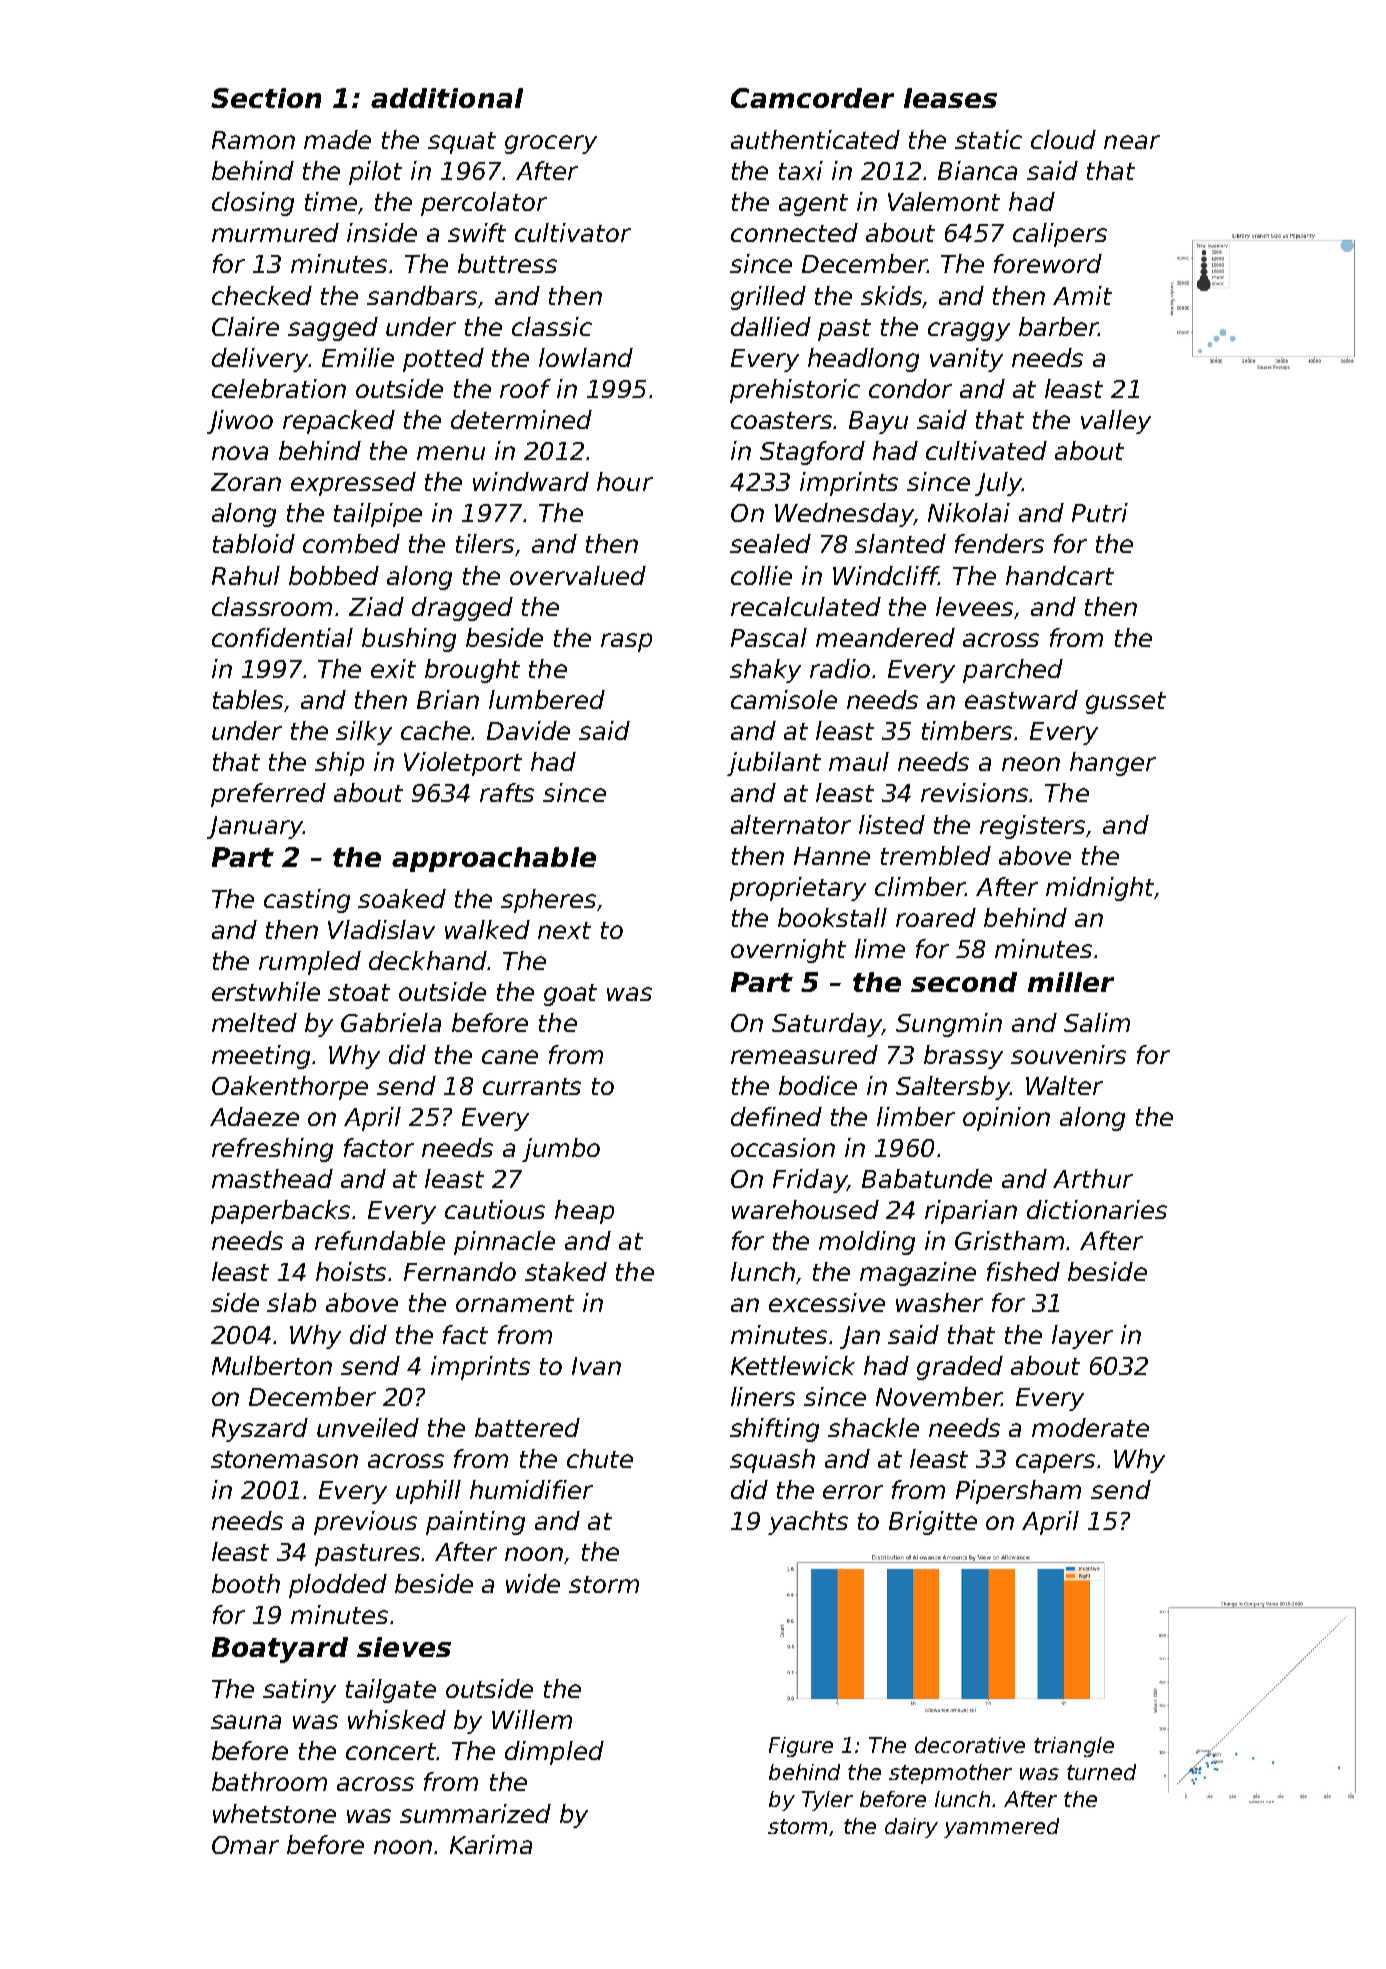 This image has width=1386, height=1969. I want to click on satiny, so click(299, 1691).
